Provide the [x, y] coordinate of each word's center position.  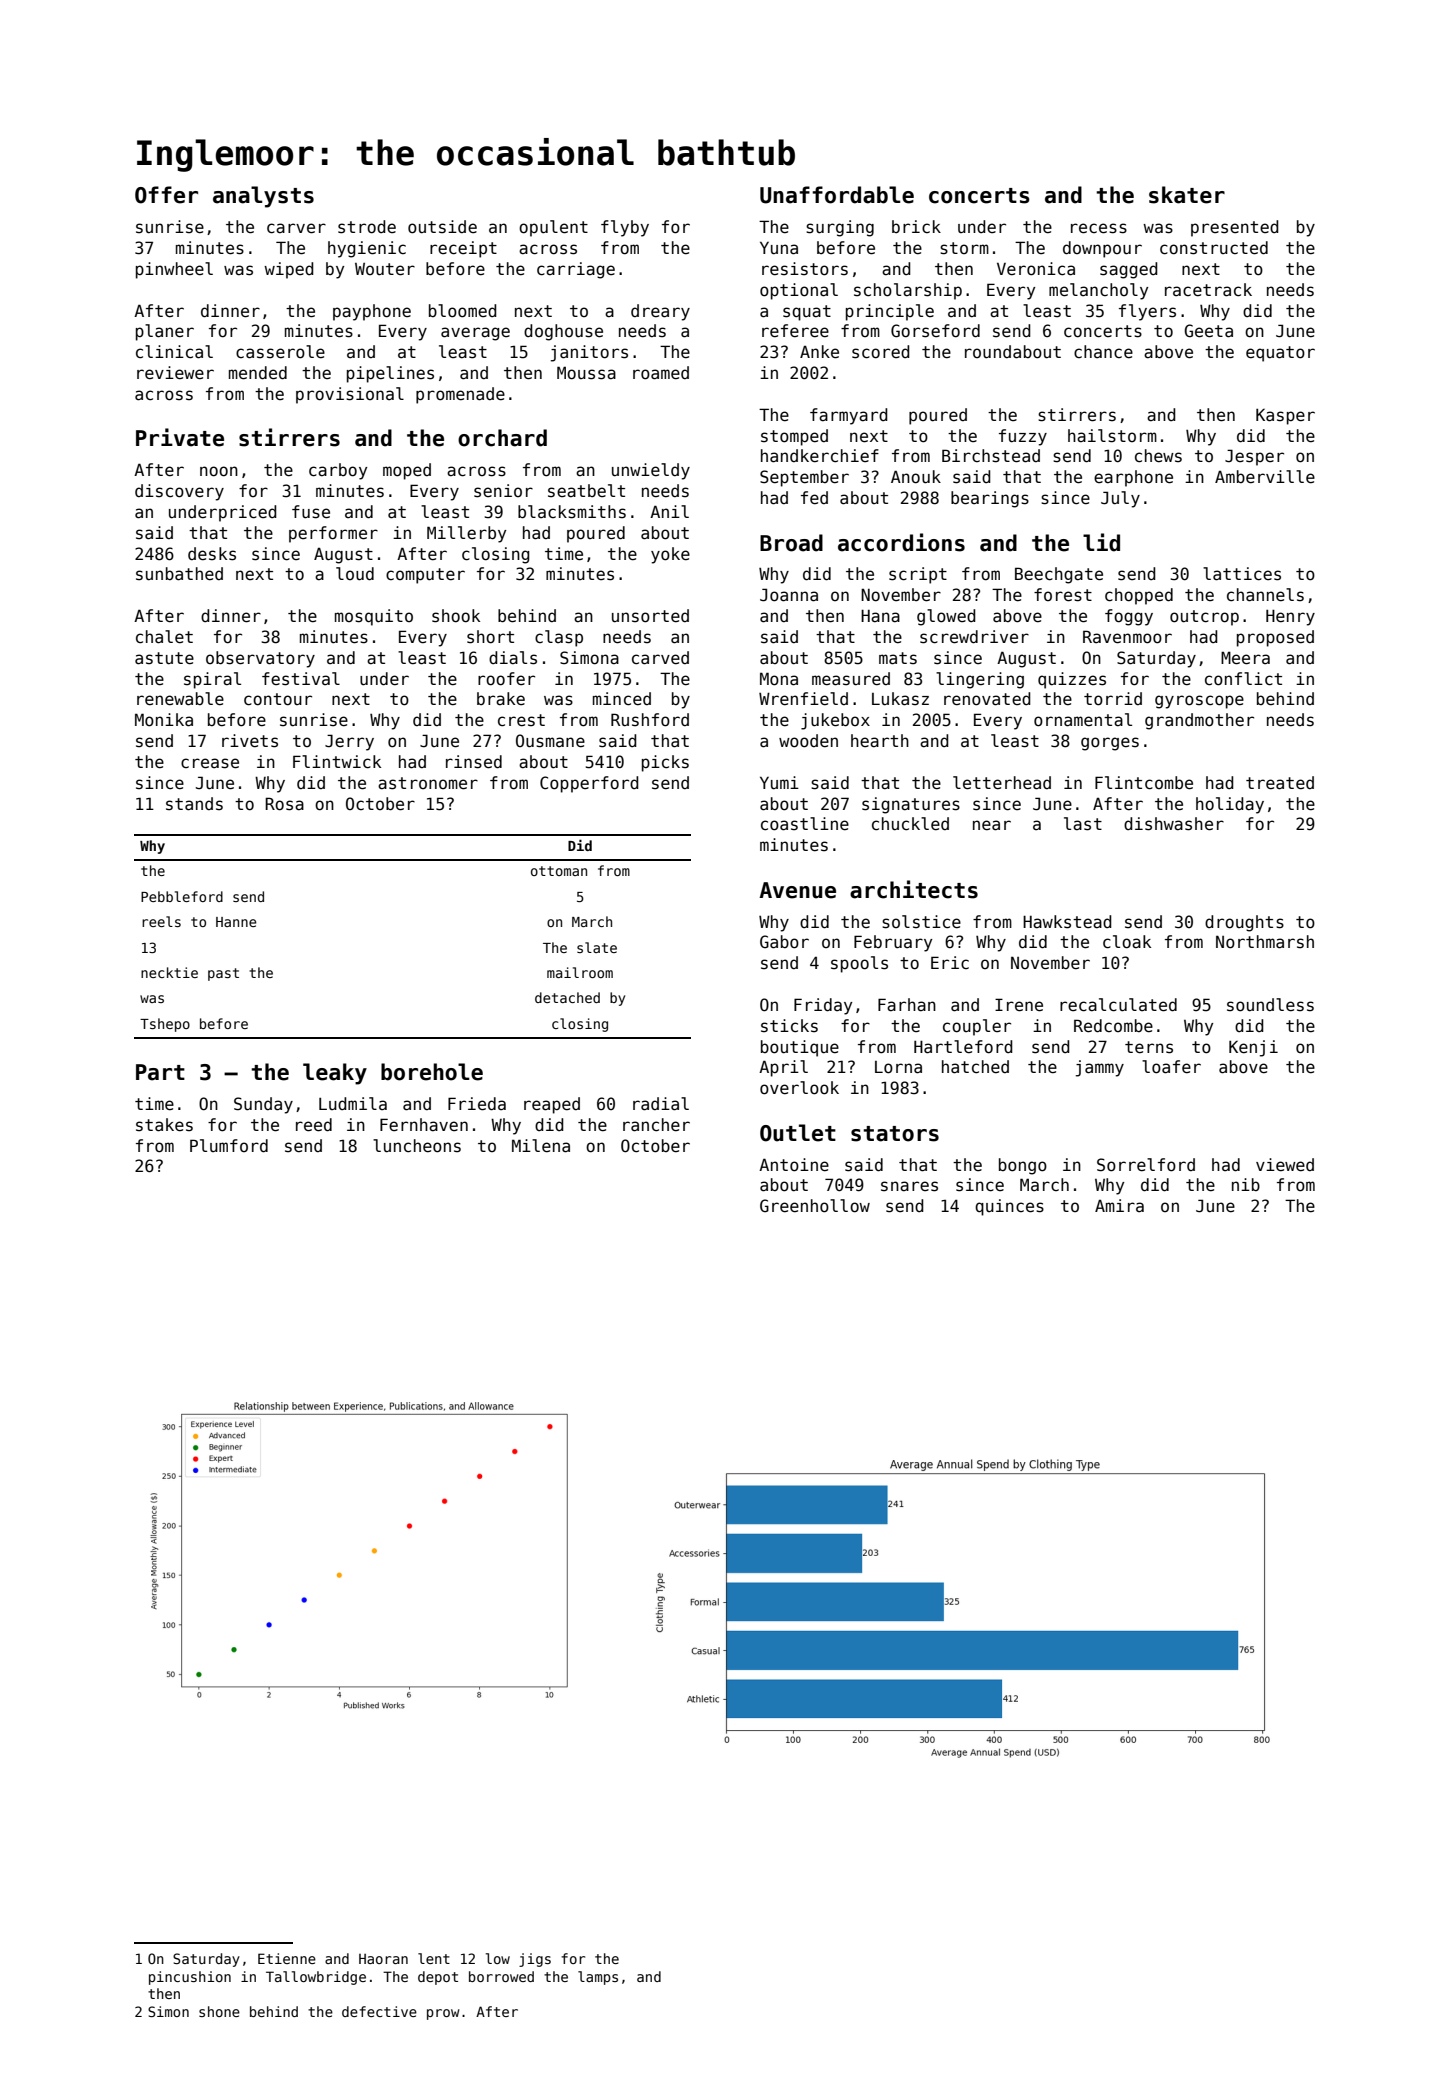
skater [1187, 195]
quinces [1009, 1207]
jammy [1100, 1068]
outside [442, 227]
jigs [535, 1960]
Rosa [284, 804]
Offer [166, 195]
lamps [598, 1978]
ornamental [1083, 720]
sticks [789, 1026]
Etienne [287, 1958]
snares [909, 1186]
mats [898, 658]
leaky [335, 1074]
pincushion [190, 1978]
